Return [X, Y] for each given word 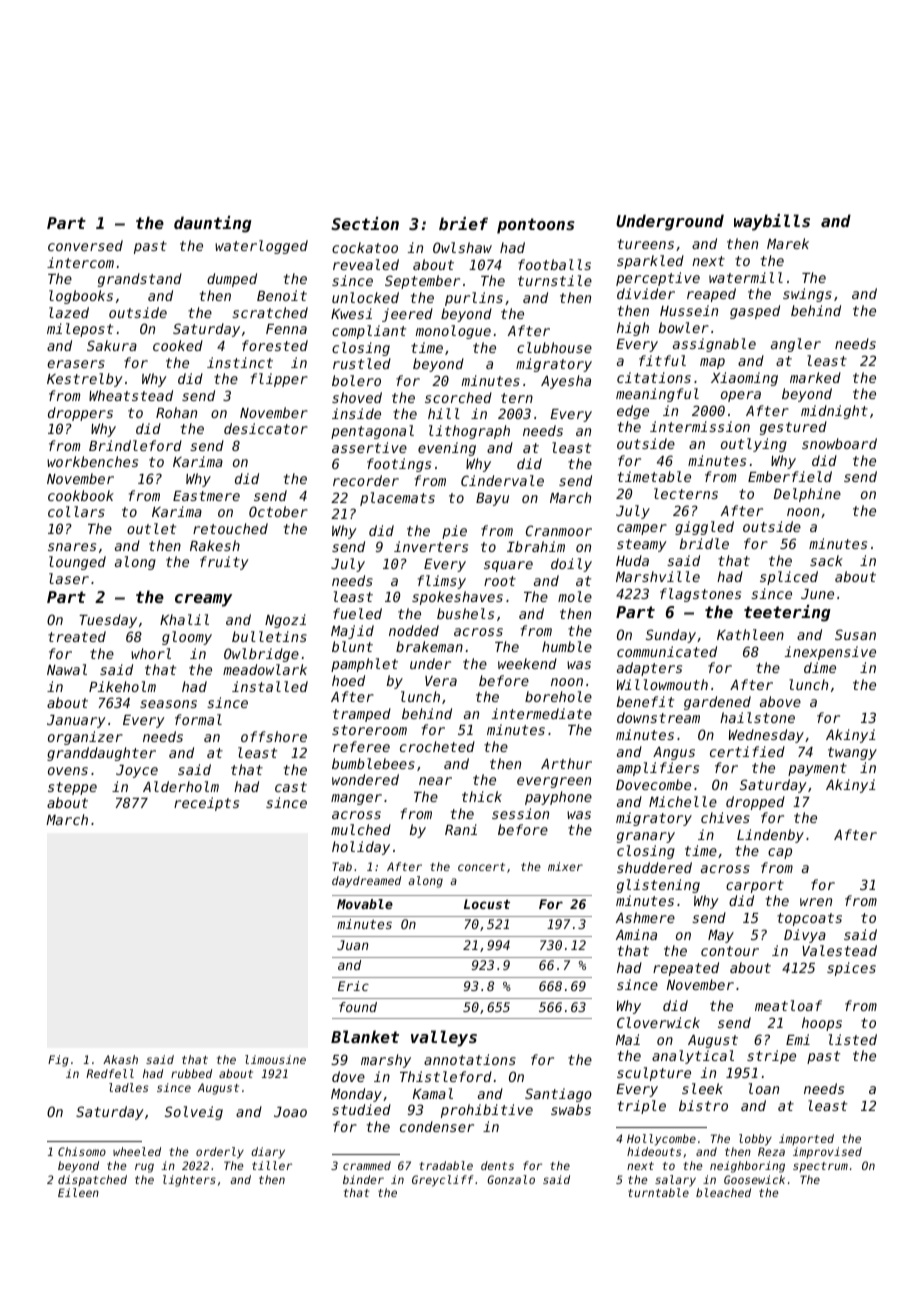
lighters [189, 1181]
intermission [700, 426]
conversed [85, 245]
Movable [365, 904]
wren [816, 902]
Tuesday [108, 621]
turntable [658, 1192]
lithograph [469, 432]
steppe [72, 788]
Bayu [492, 499]
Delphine [807, 495]
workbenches [92, 461]
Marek [788, 243]
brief [463, 223]
